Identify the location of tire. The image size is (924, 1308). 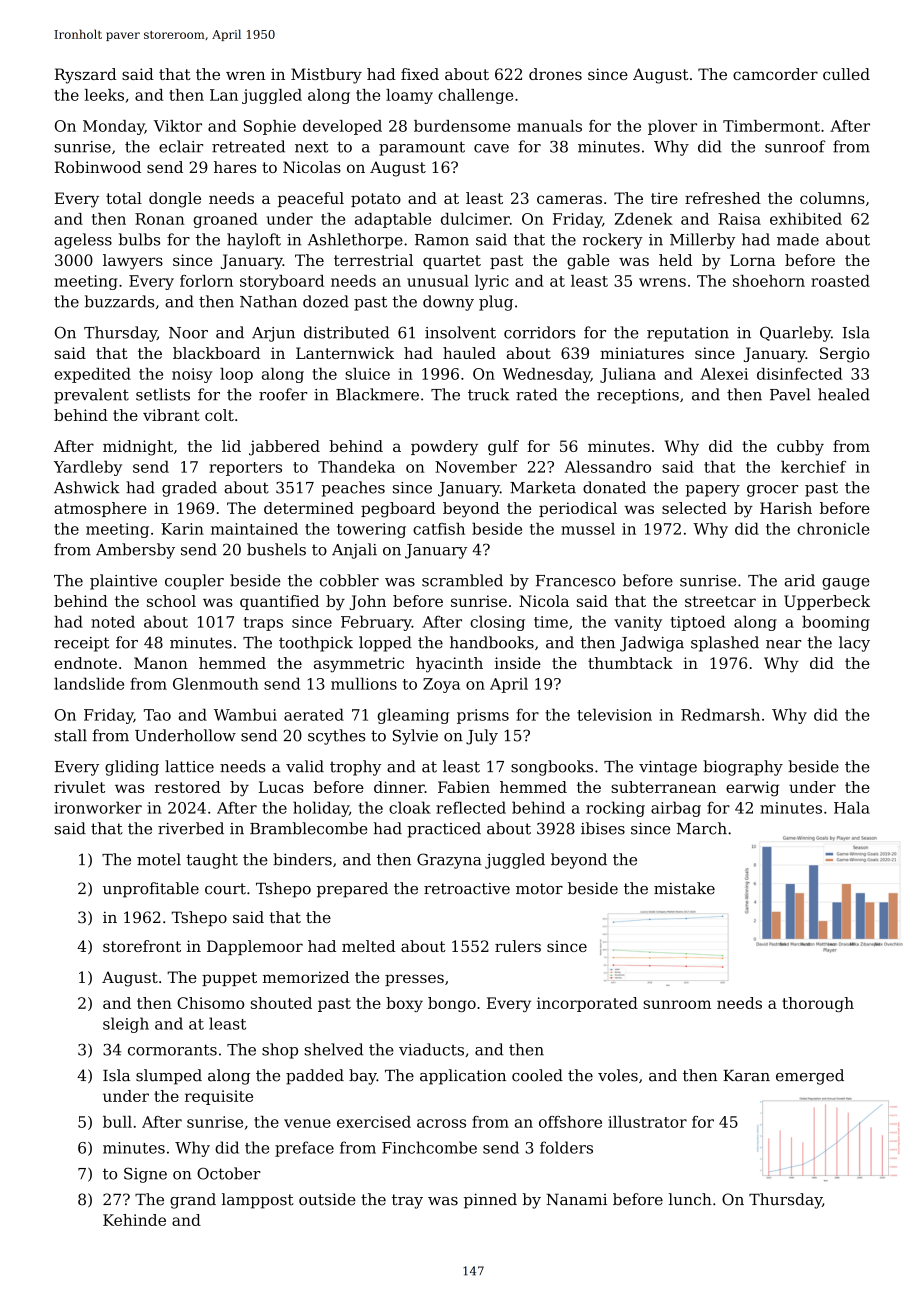
(664, 198).
